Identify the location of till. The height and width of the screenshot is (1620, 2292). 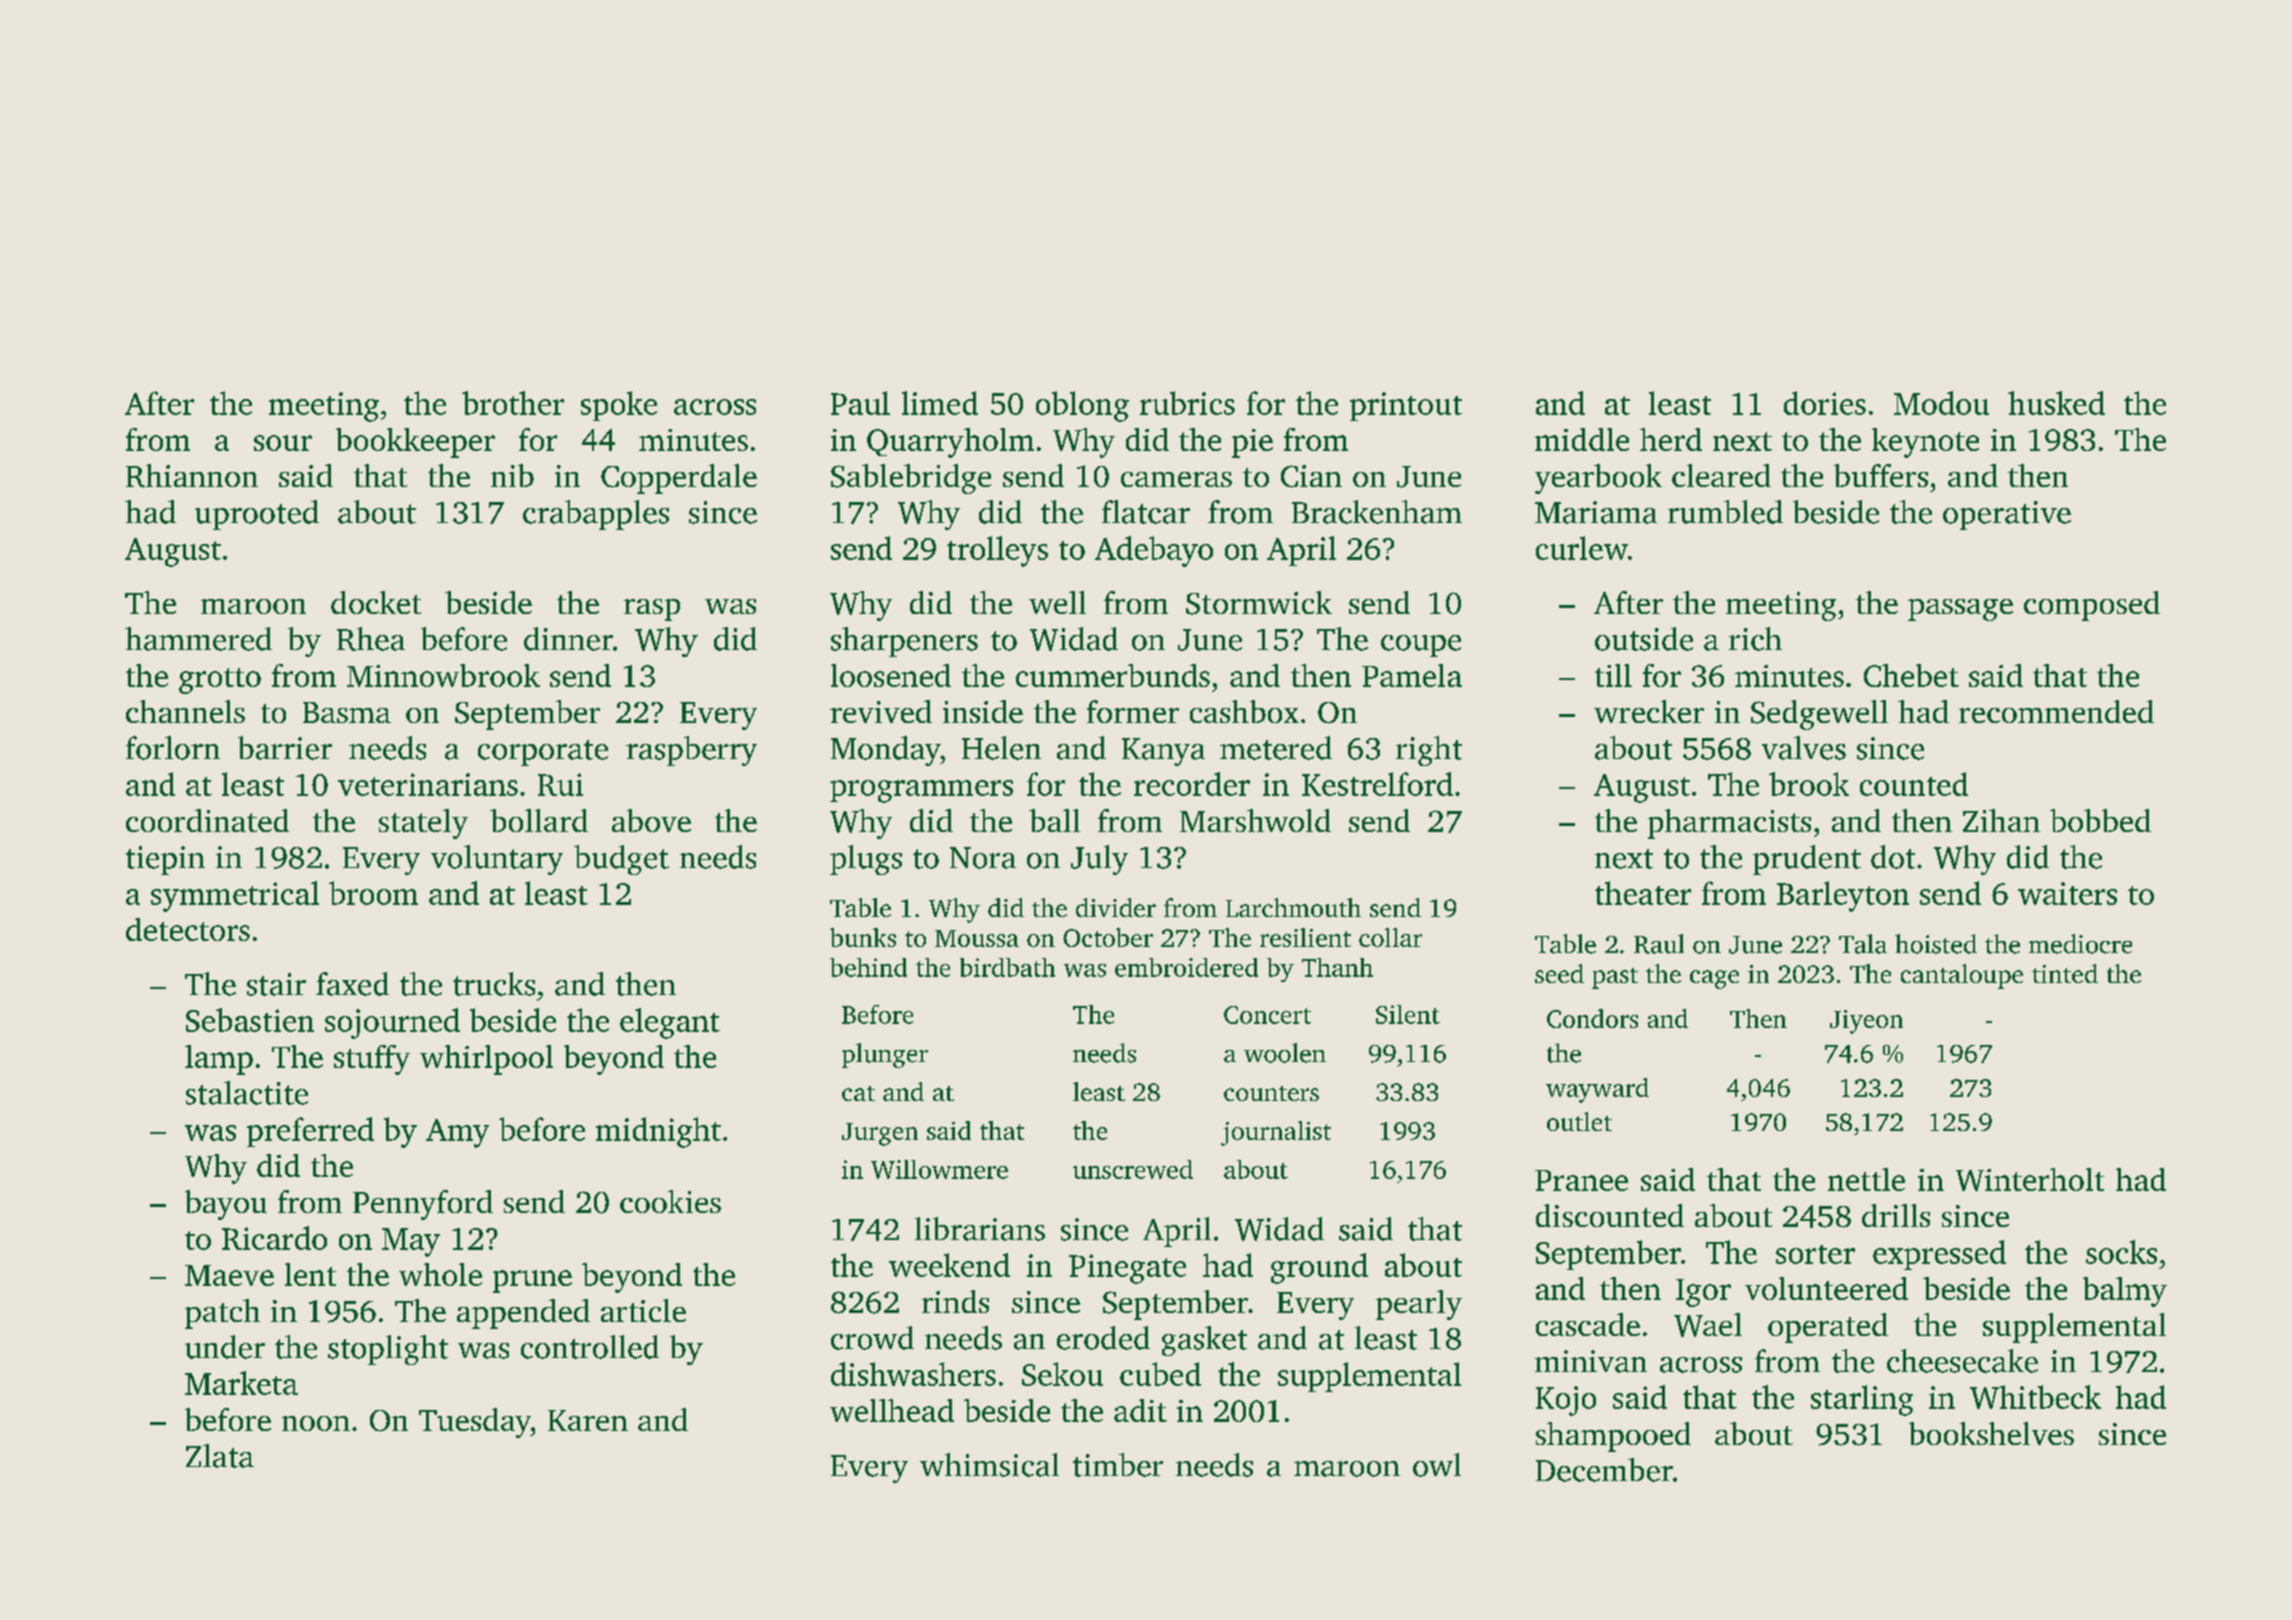
(1613, 675).
